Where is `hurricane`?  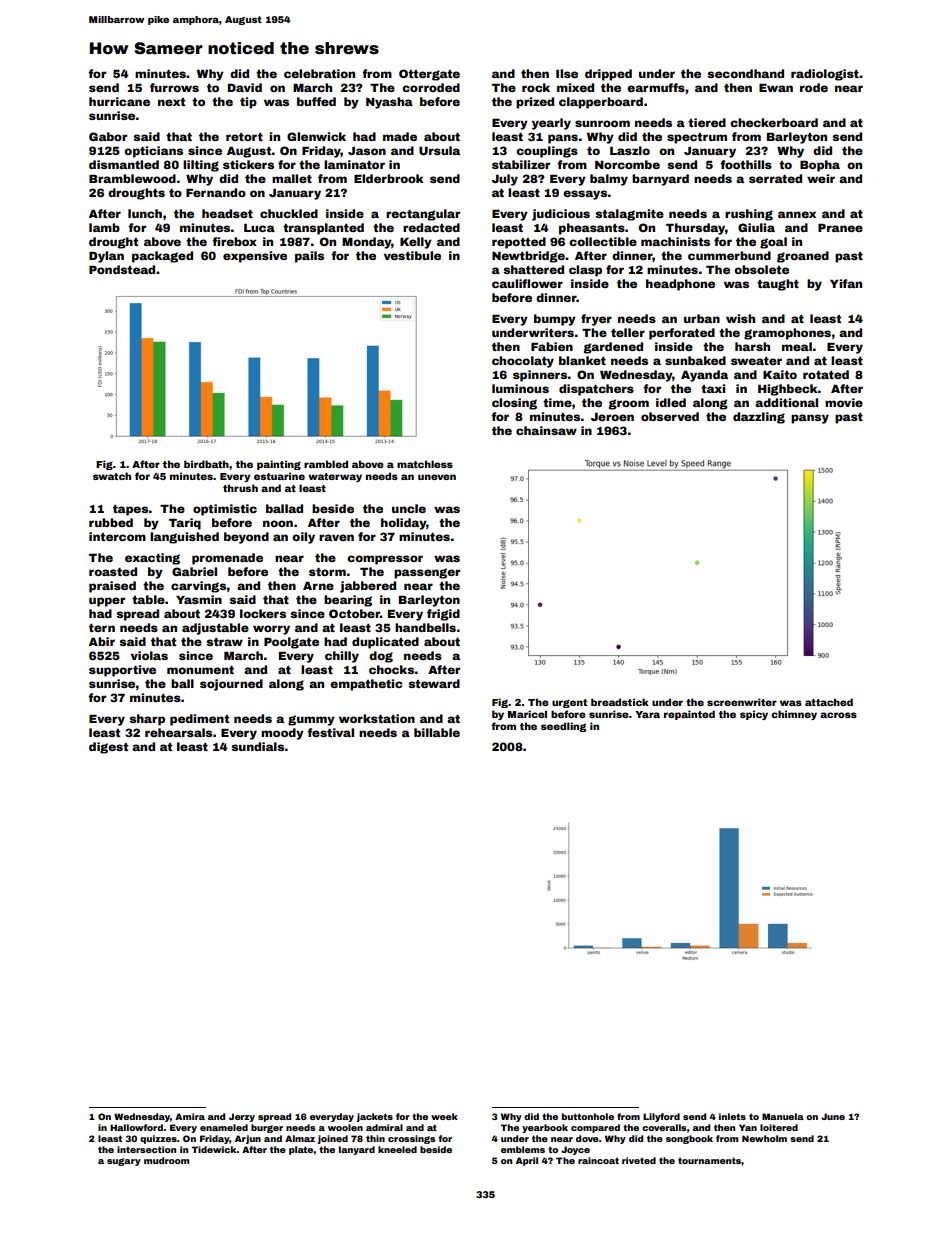
hurricane is located at coordinates (119, 101).
